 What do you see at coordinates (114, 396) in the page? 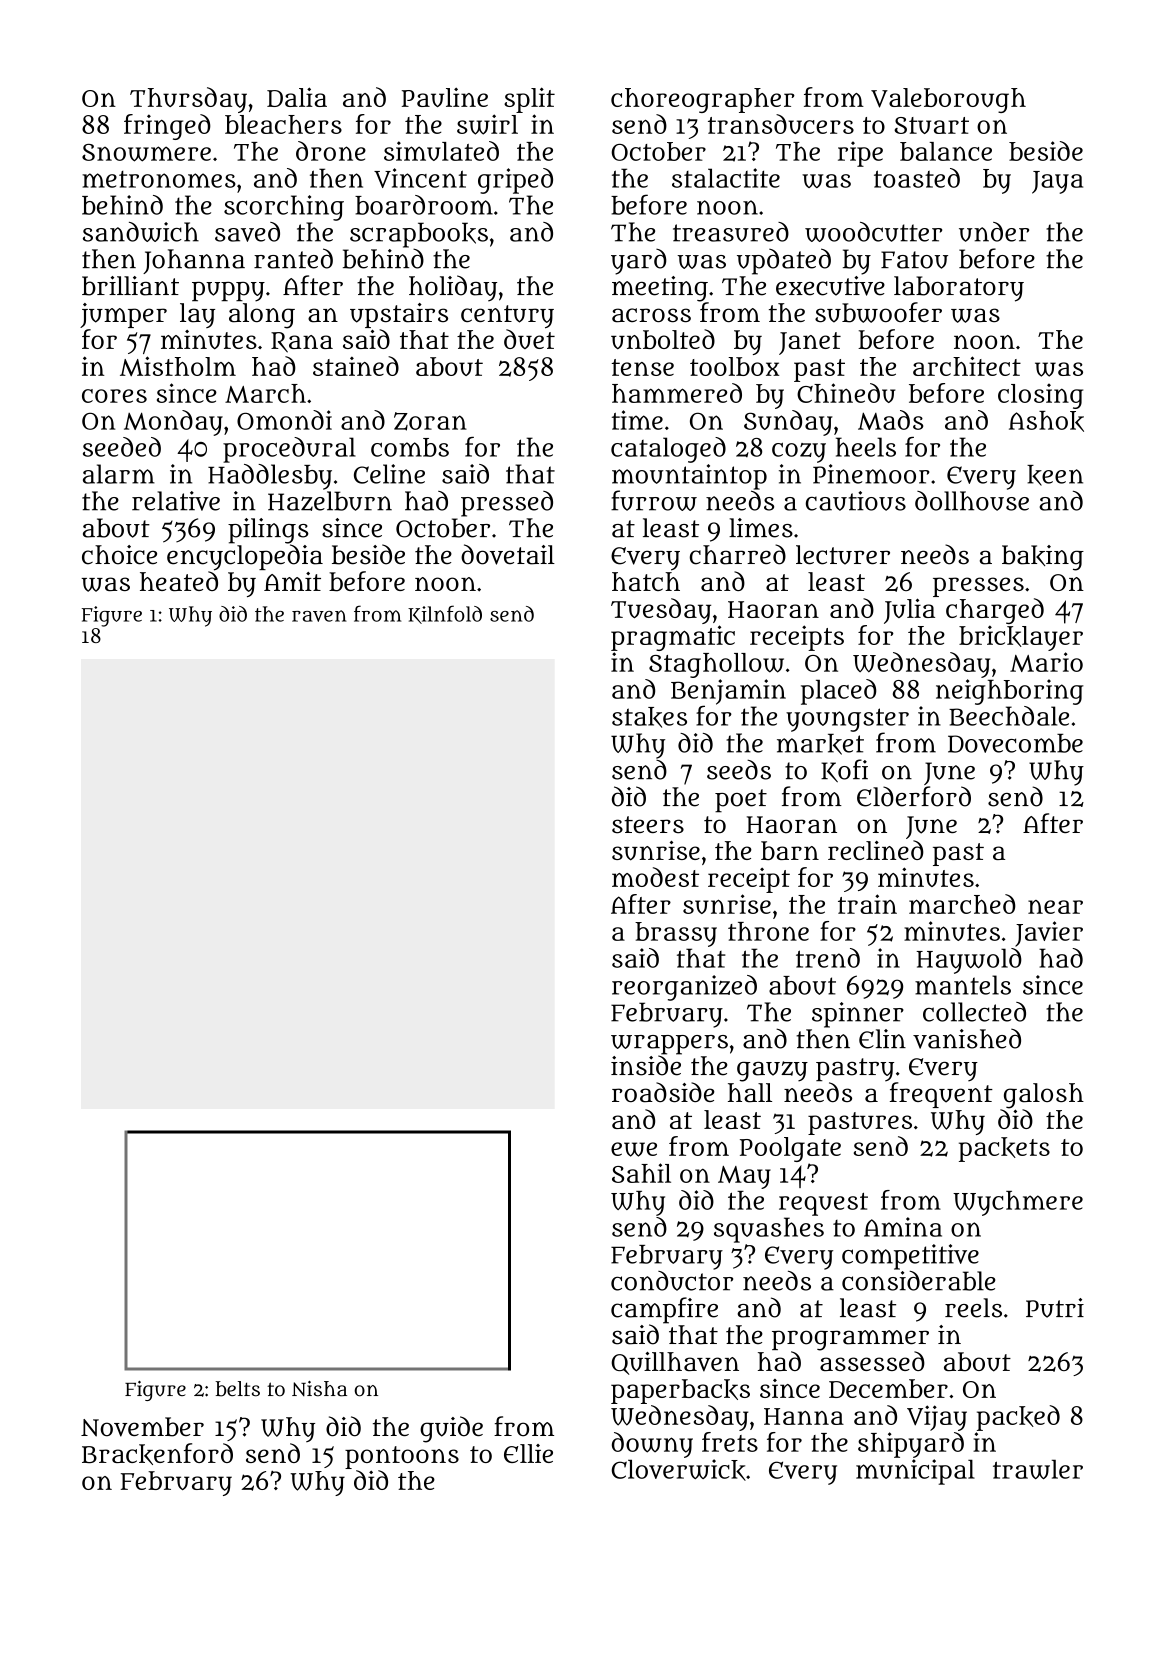
I see `cores` at bounding box center [114, 396].
